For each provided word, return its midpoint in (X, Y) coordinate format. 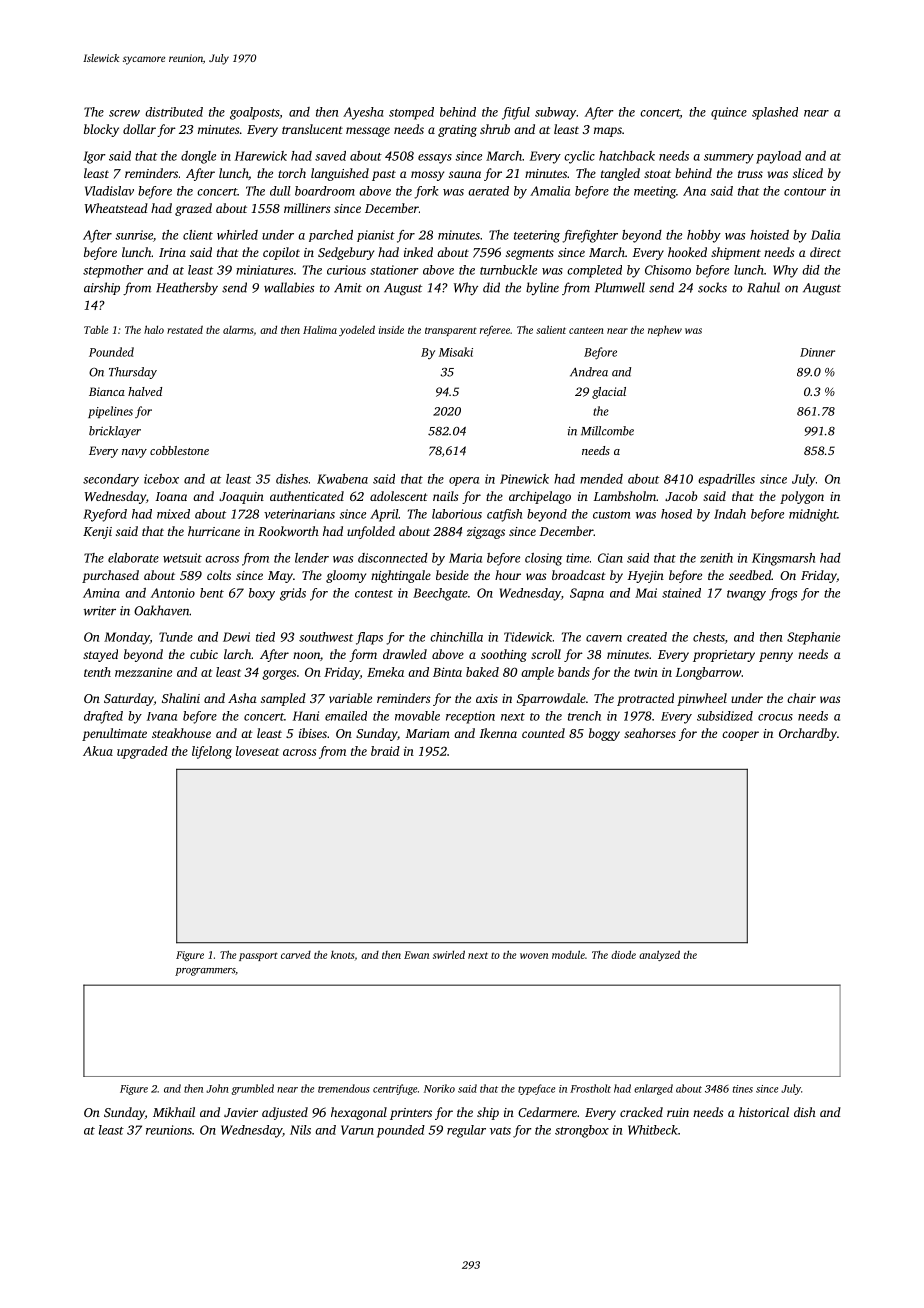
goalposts (254, 113)
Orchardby (808, 734)
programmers (205, 972)
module (568, 954)
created (647, 637)
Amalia (550, 191)
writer (100, 611)
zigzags (486, 533)
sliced (808, 173)
